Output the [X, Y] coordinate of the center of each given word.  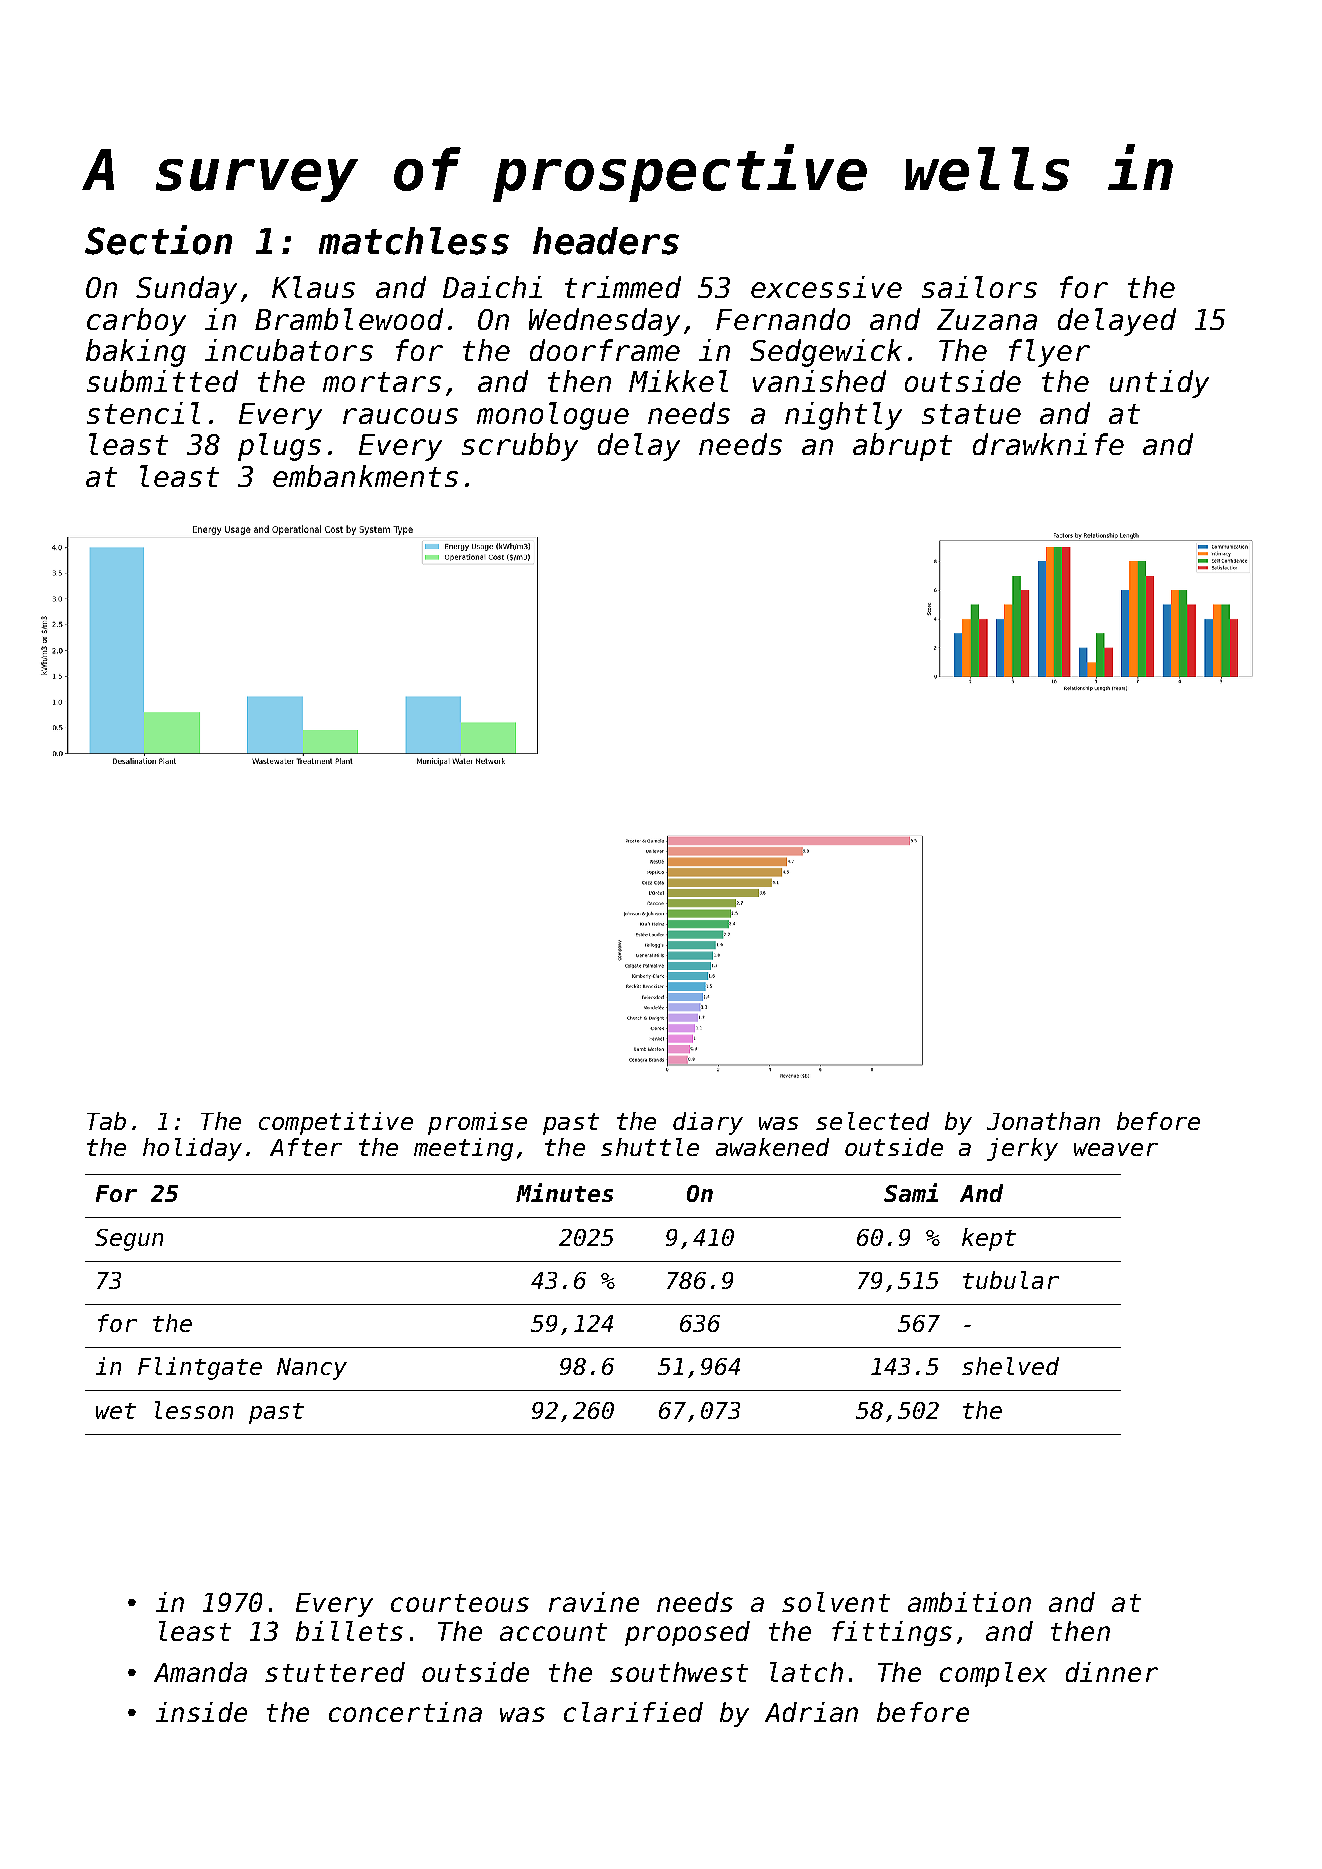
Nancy [312, 1369]
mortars [382, 382]
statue [971, 414]
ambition [969, 1602]
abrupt [902, 447]
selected [872, 1121]
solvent [836, 1602]
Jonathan [1043, 1121]
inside [201, 1712]
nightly [843, 416]
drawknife [1048, 444]
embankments [365, 476]
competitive [336, 1123]
